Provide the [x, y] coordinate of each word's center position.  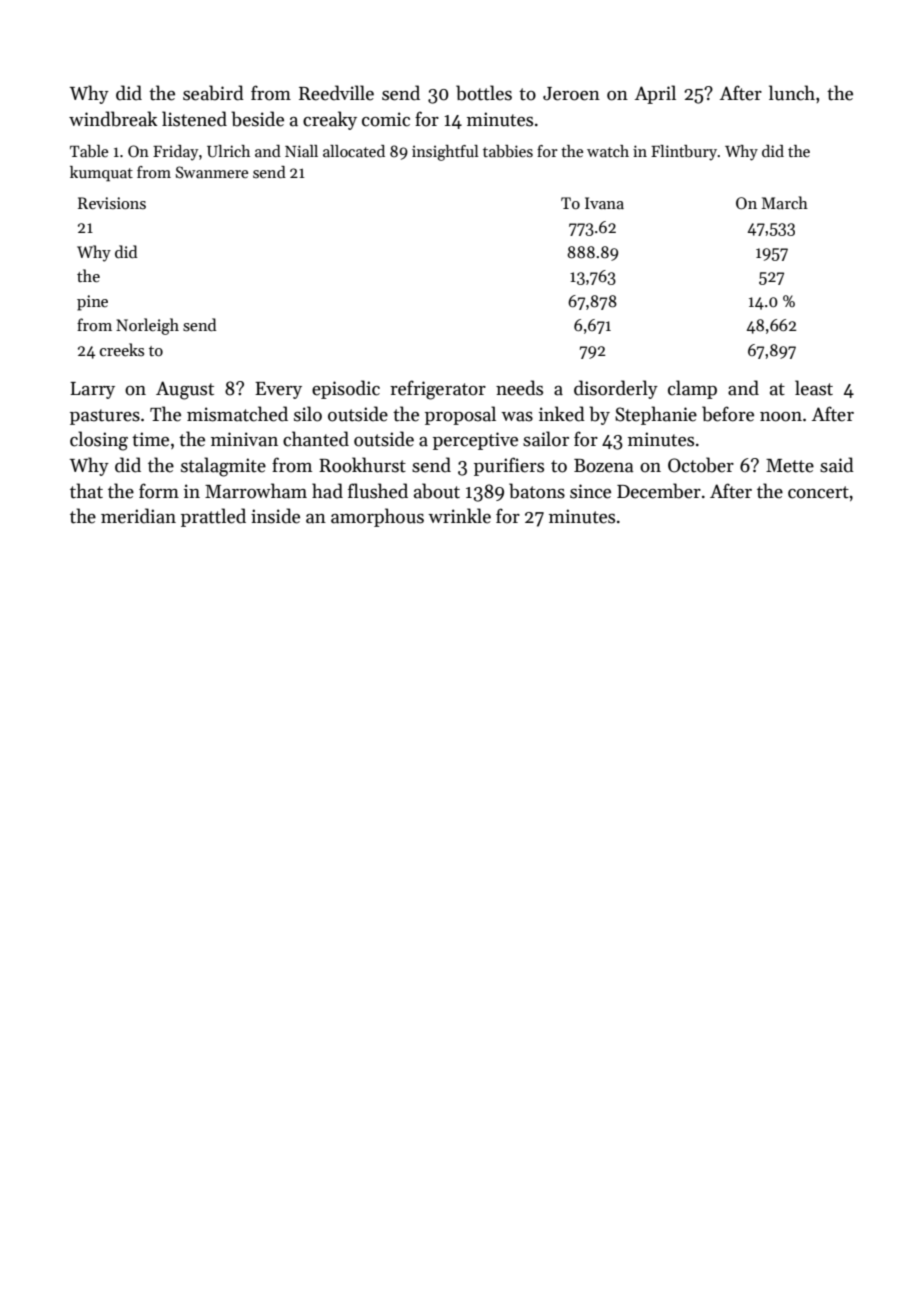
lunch [792, 93]
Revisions [112, 203]
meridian [138, 516]
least [814, 388]
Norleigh [147, 326]
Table [89, 151]
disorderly [616, 389]
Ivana [604, 203]
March [785, 202]
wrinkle [459, 516]
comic [386, 119]
